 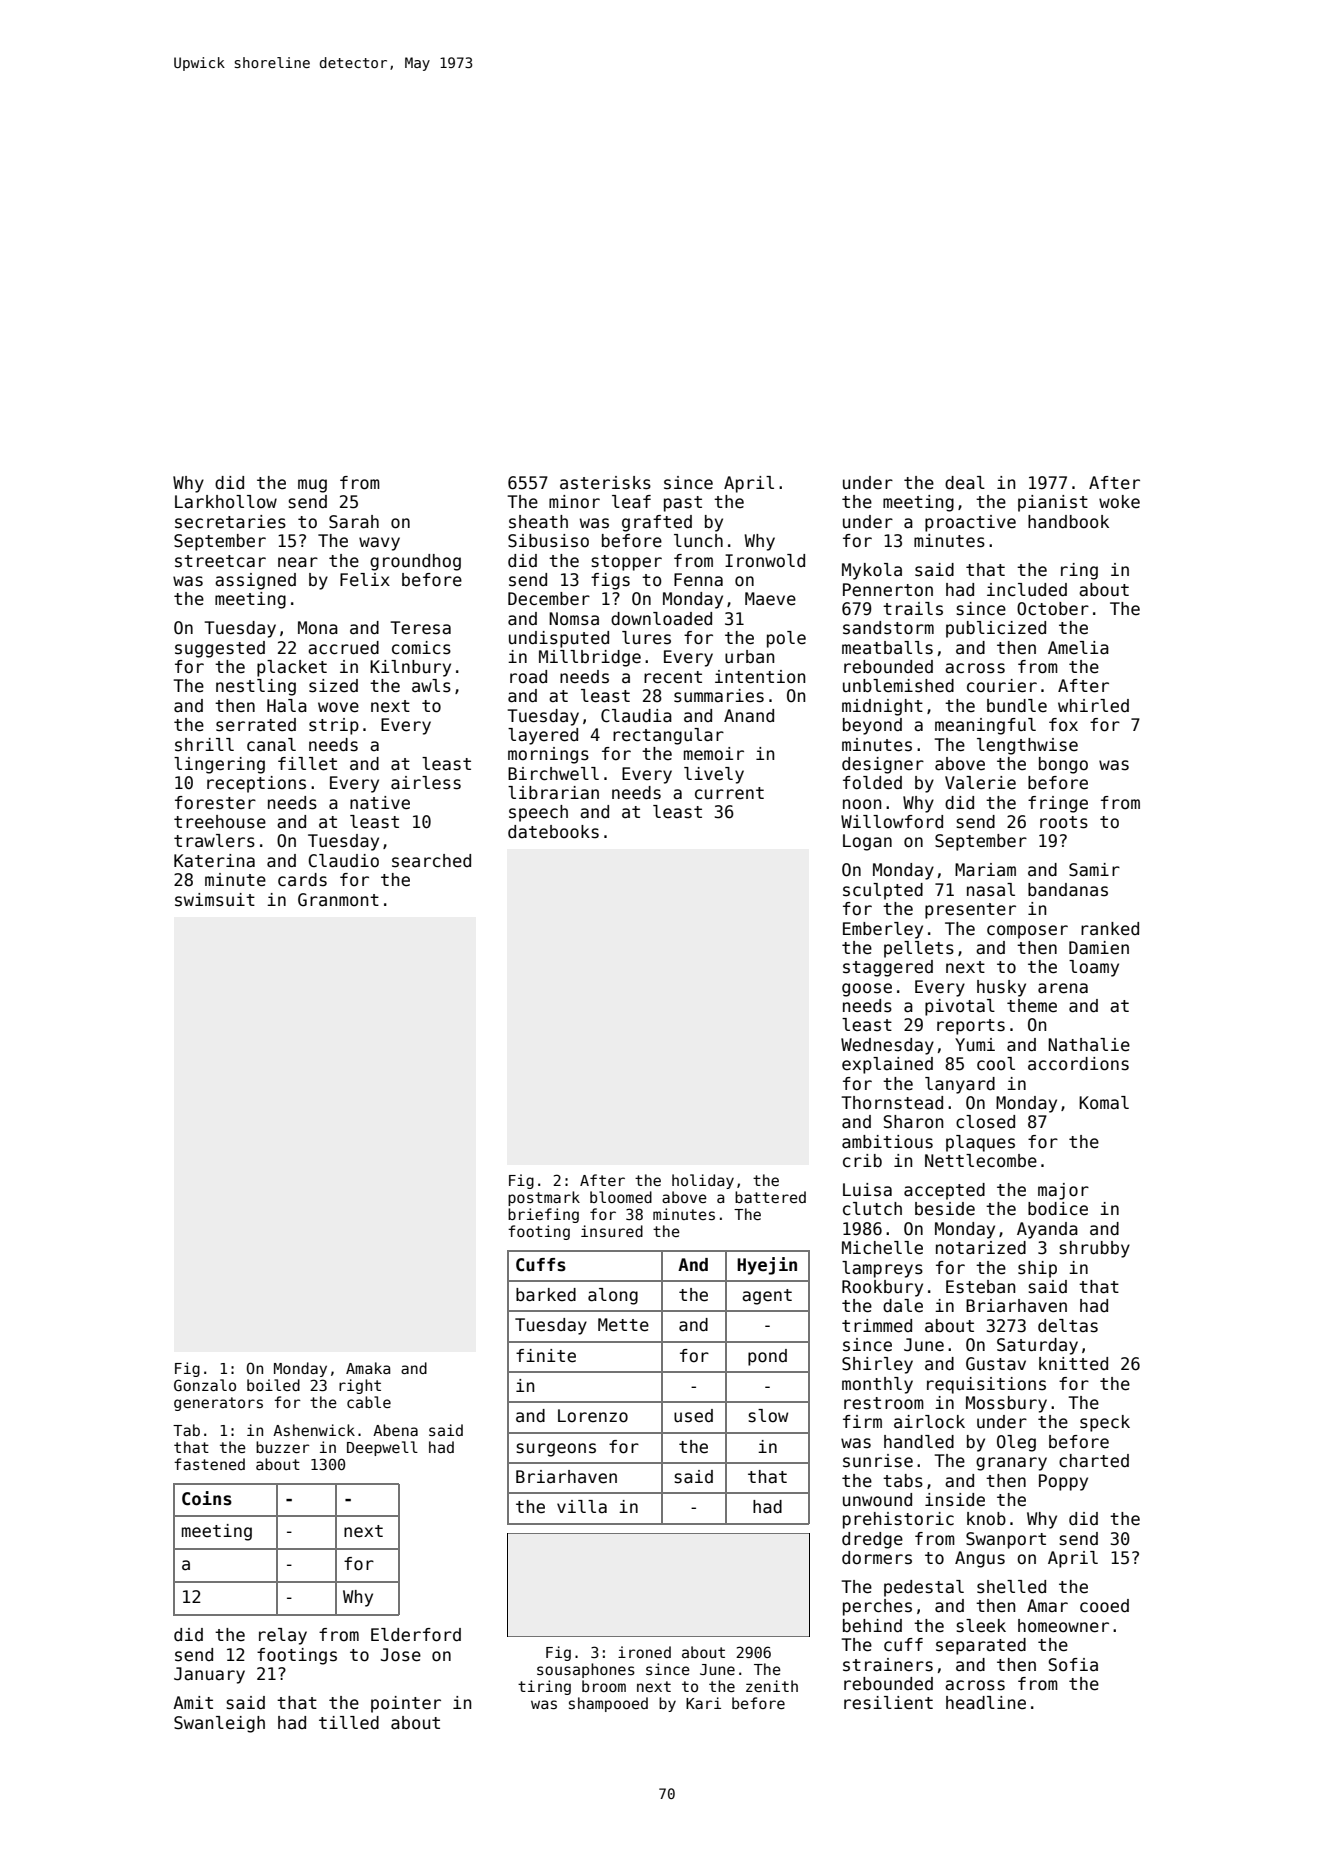 What do you see at coordinates (220, 561) in the image?
I see `streetcar` at bounding box center [220, 561].
